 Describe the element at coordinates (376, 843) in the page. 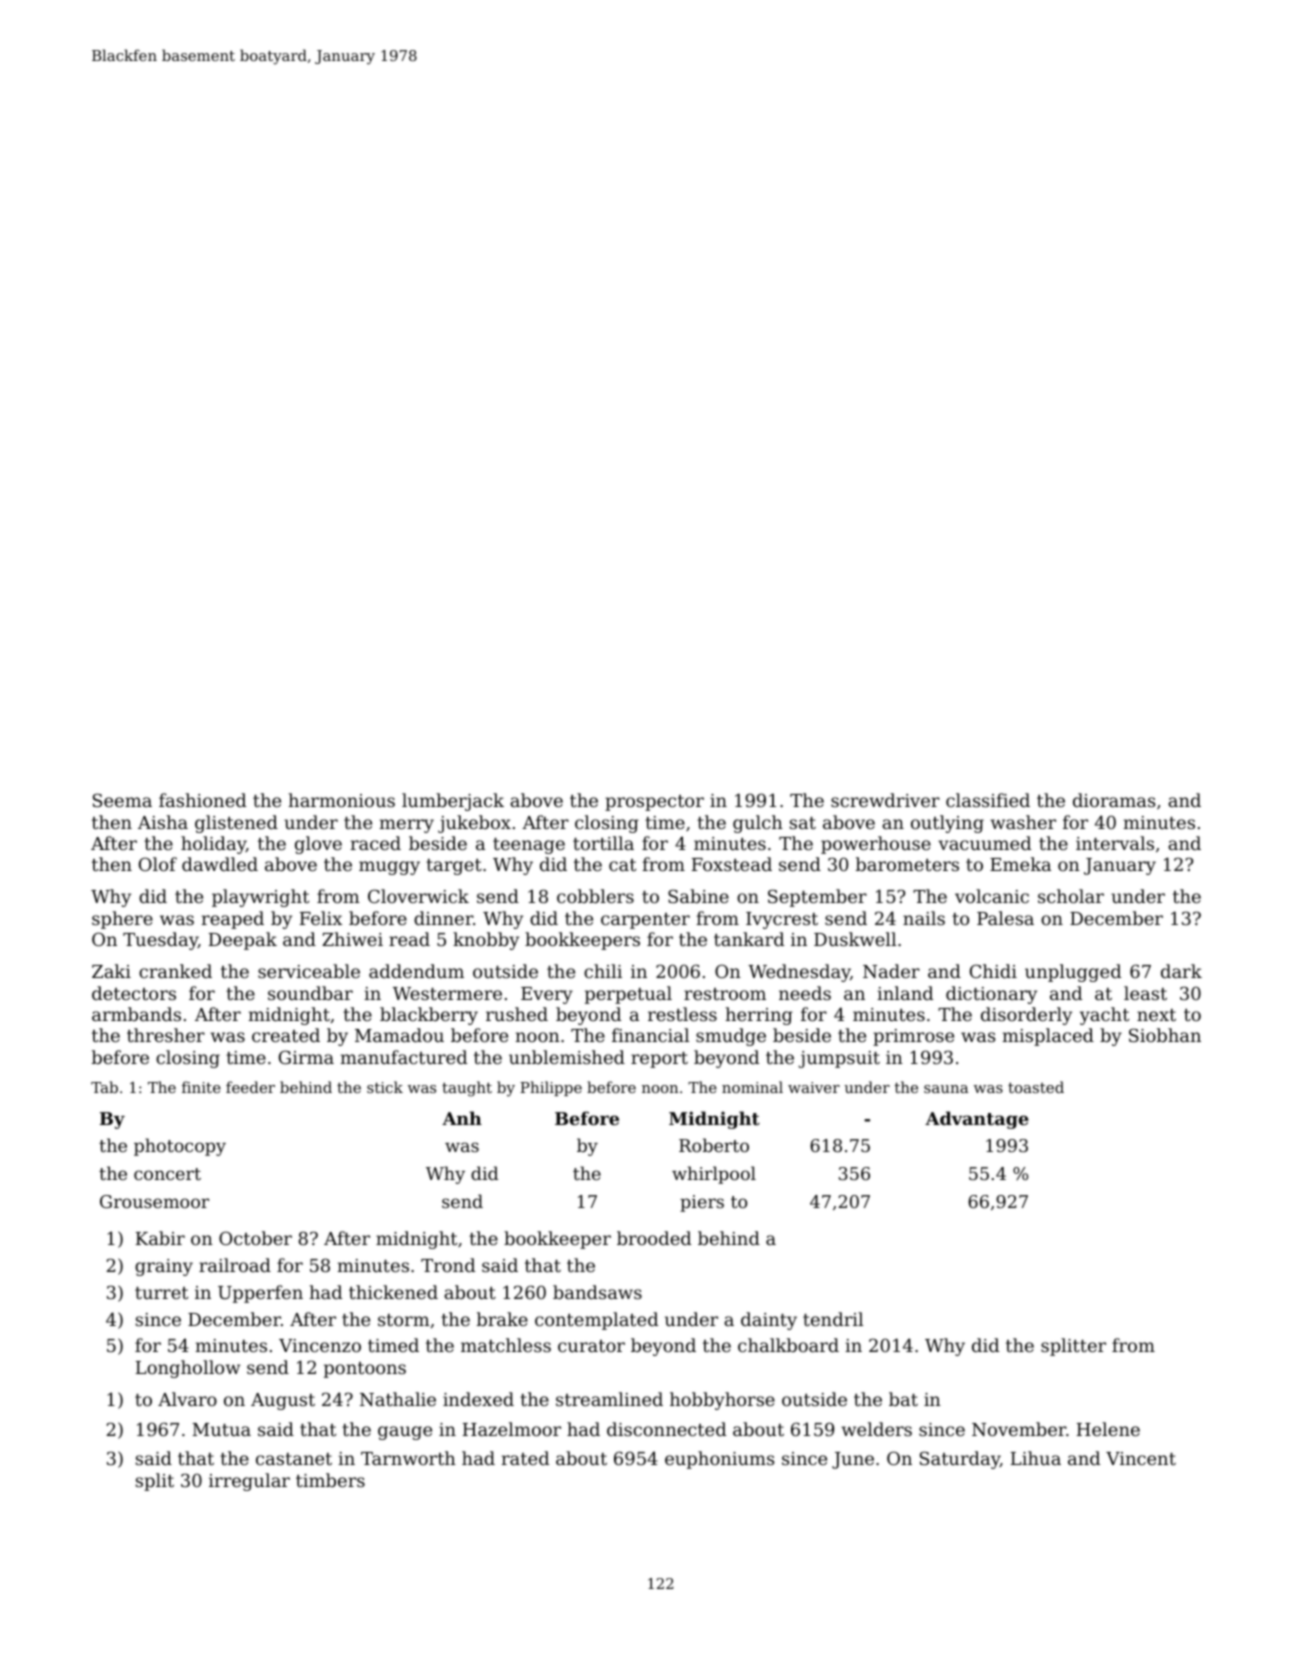

I see `raced` at that location.
